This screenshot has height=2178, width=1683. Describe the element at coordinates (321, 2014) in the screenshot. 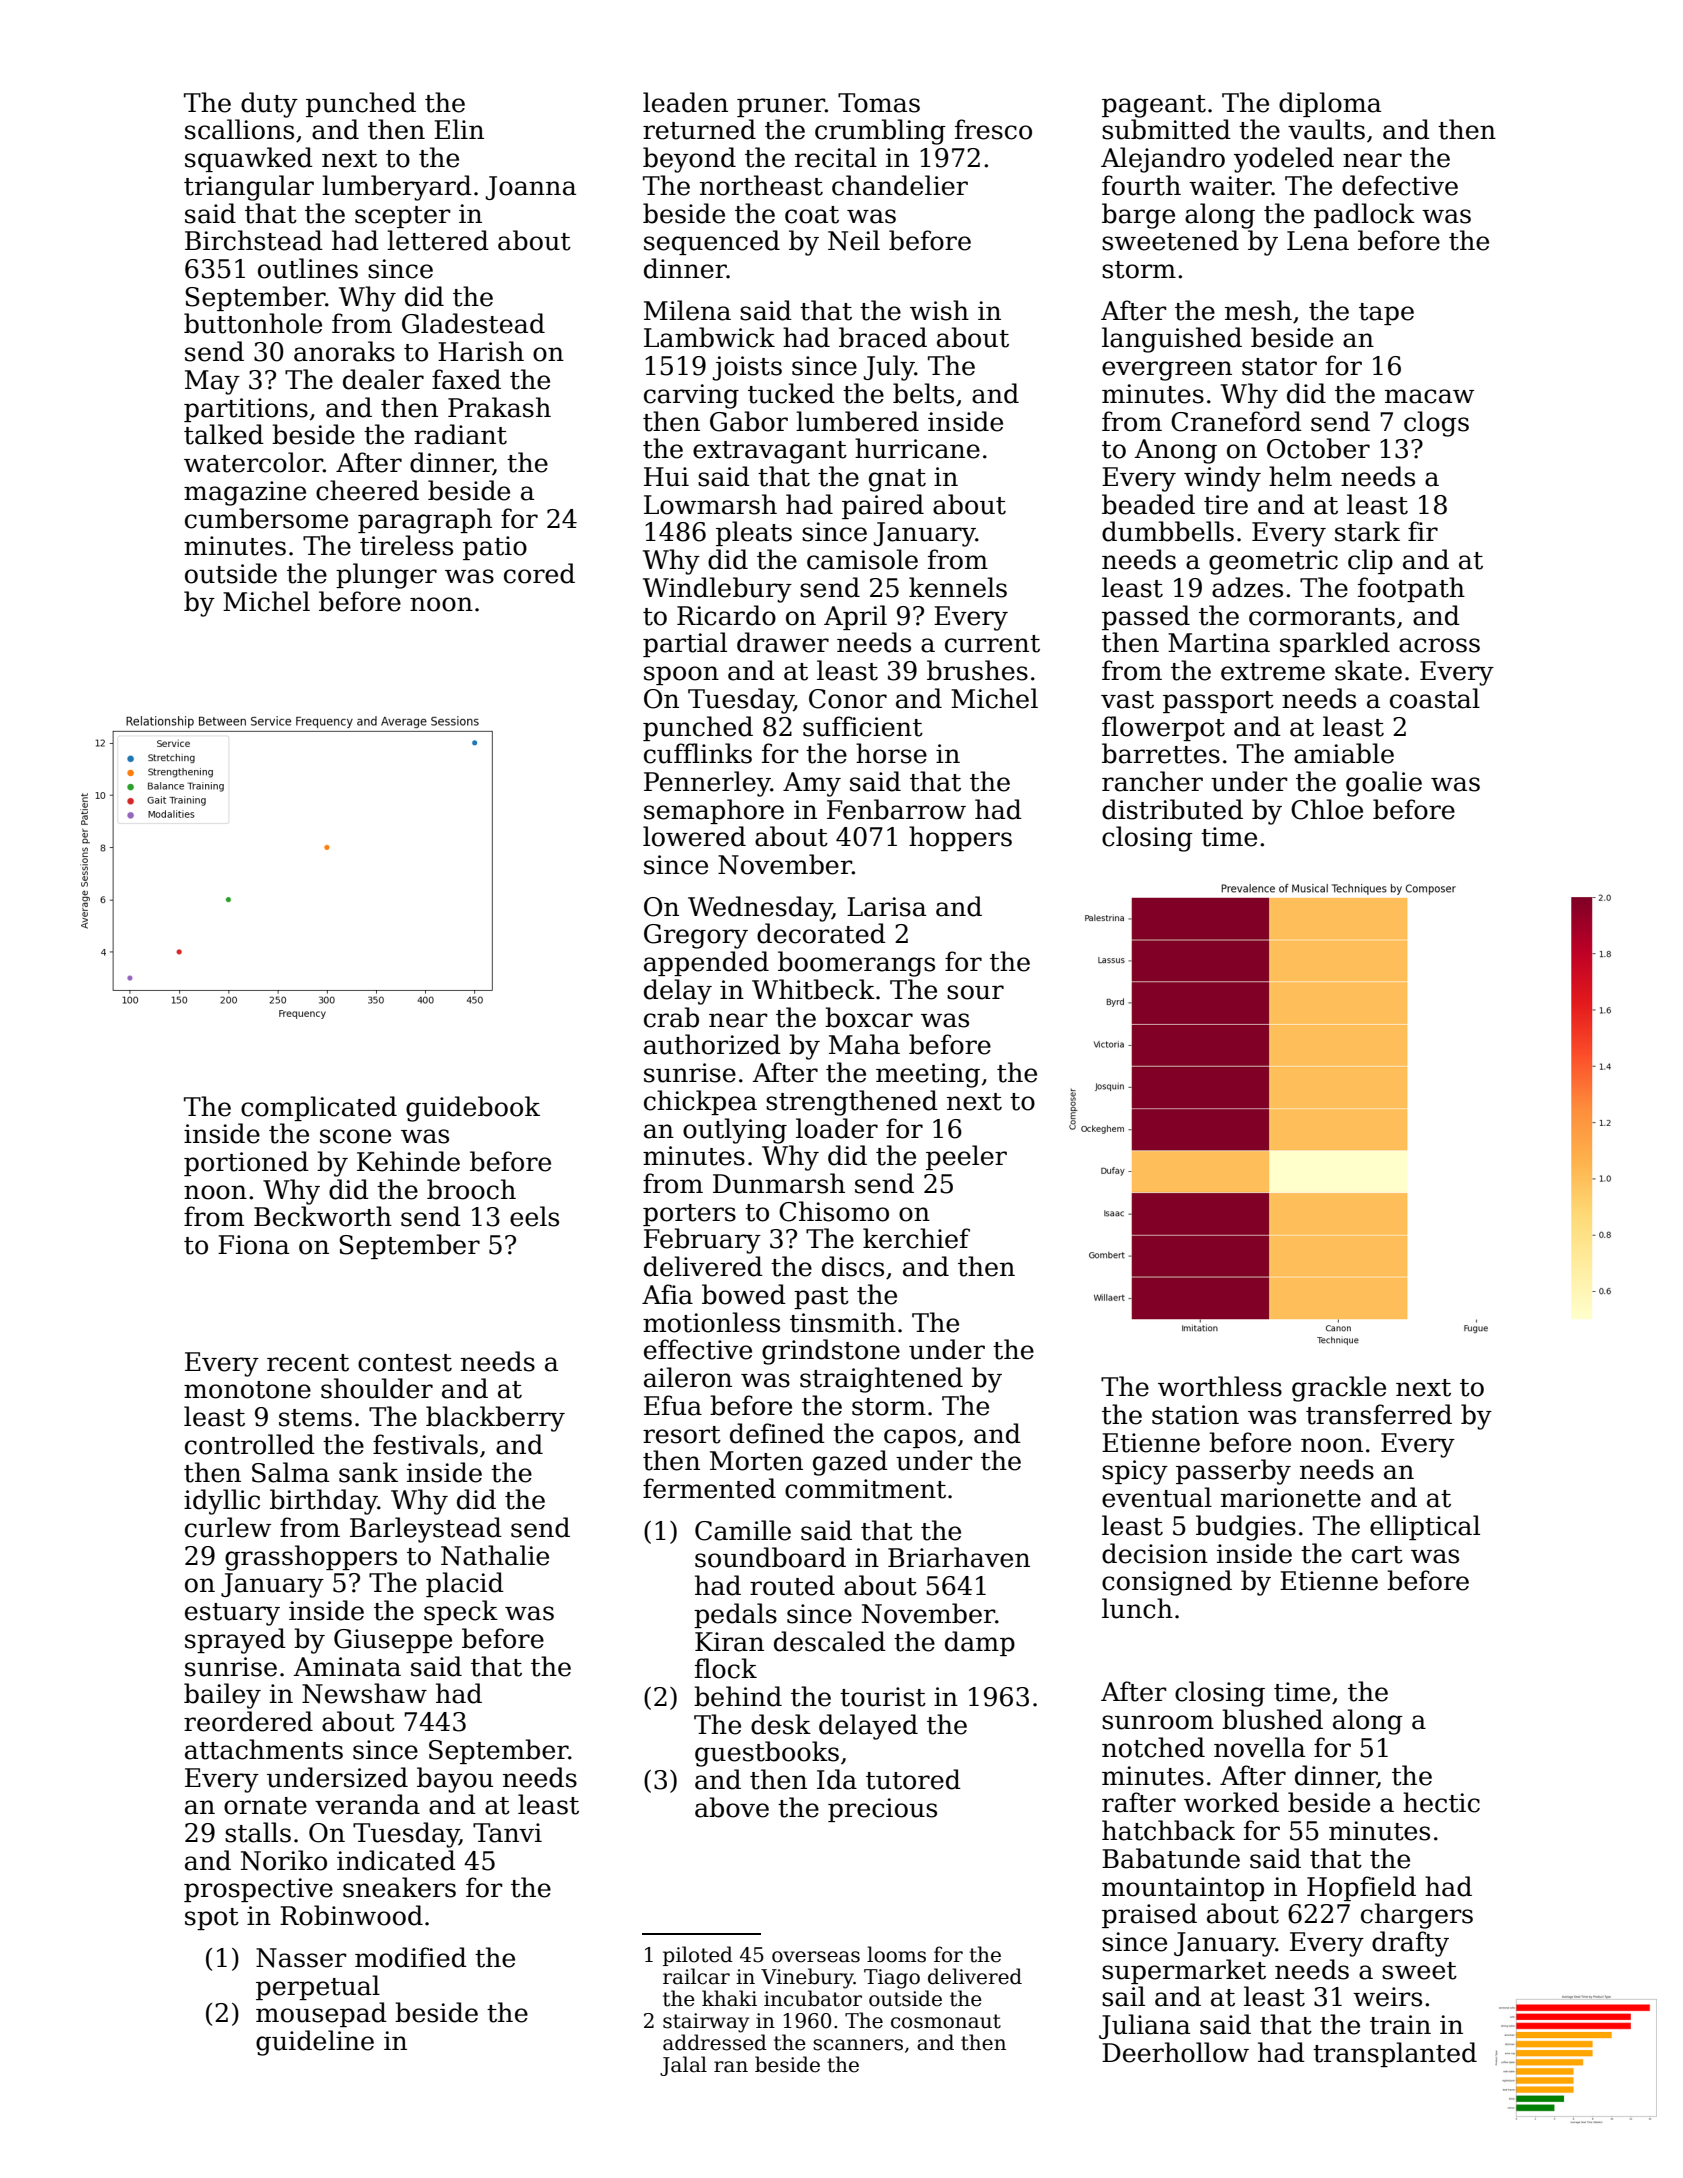

I see `mousepad` at that location.
